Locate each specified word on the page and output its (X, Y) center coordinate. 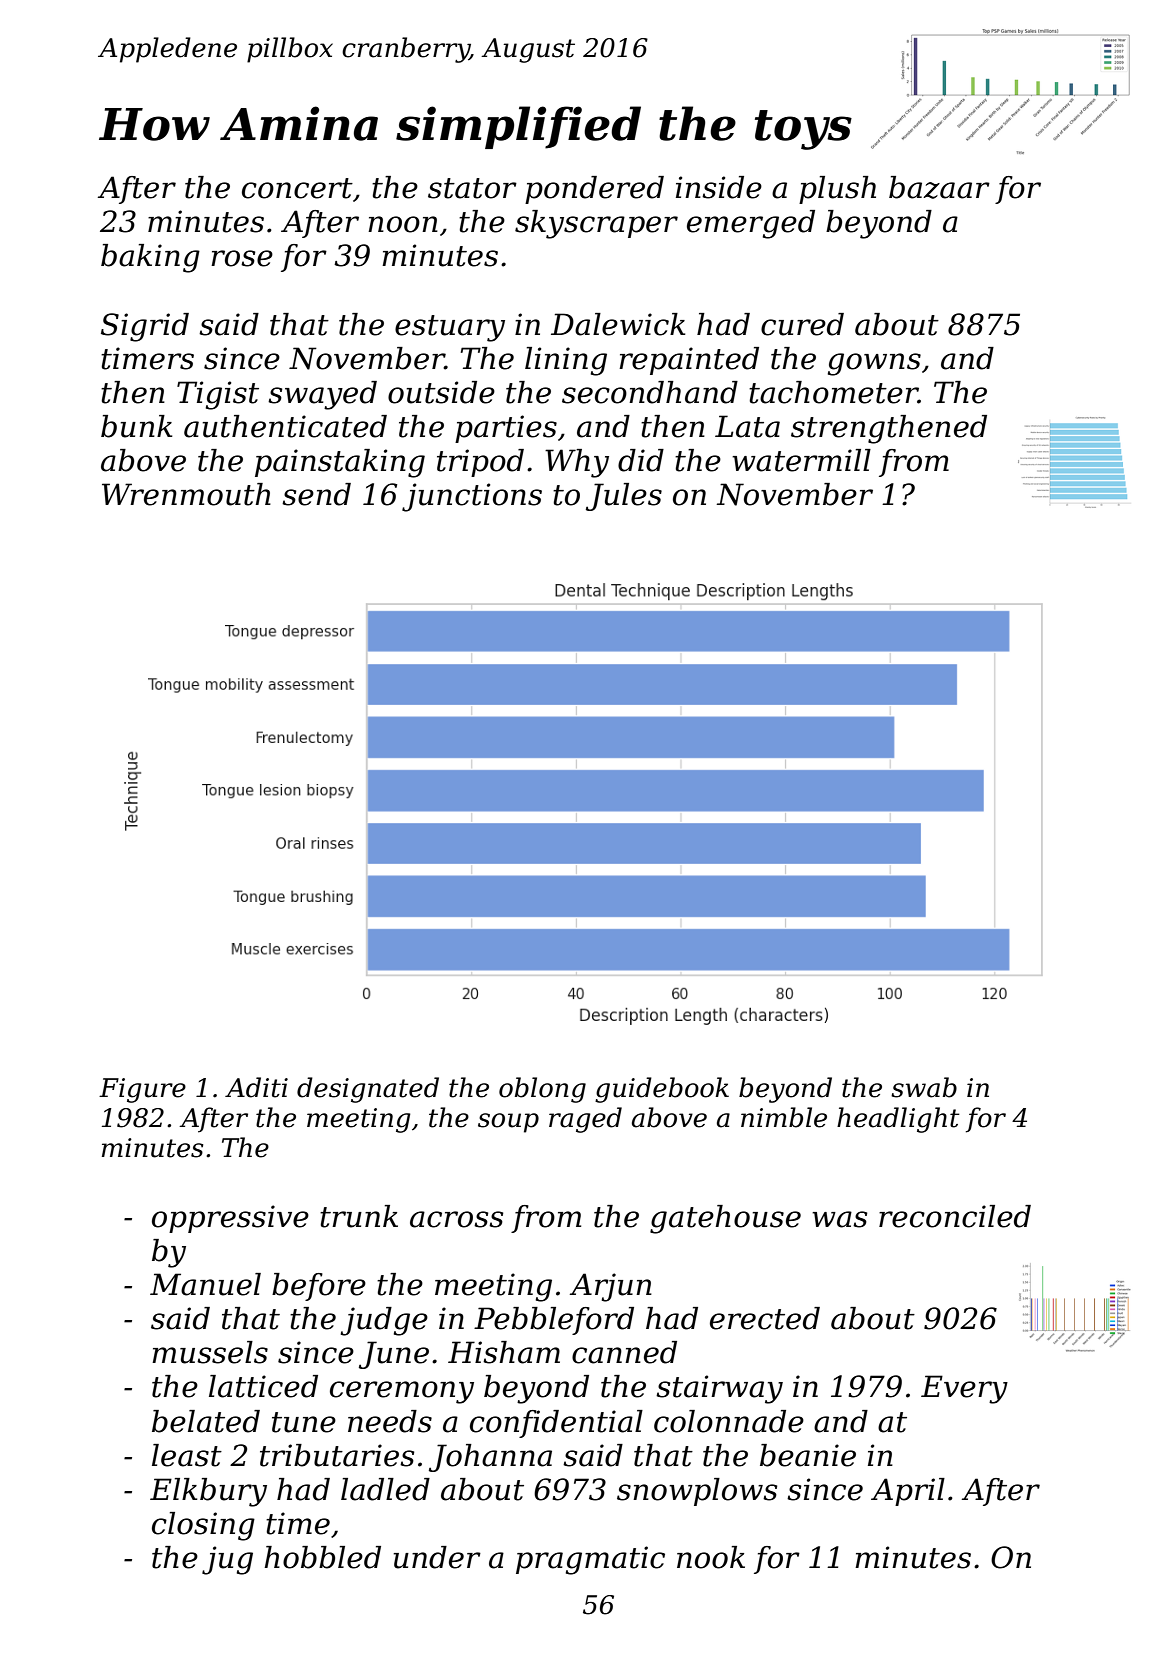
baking (150, 258)
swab (924, 1087)
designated (368, 1090)
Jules (624, 497)
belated (206, 1421)
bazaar (939, 187)
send (316, 494)
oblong (542, 1090)
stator (472, 188)
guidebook (662, 1090)
